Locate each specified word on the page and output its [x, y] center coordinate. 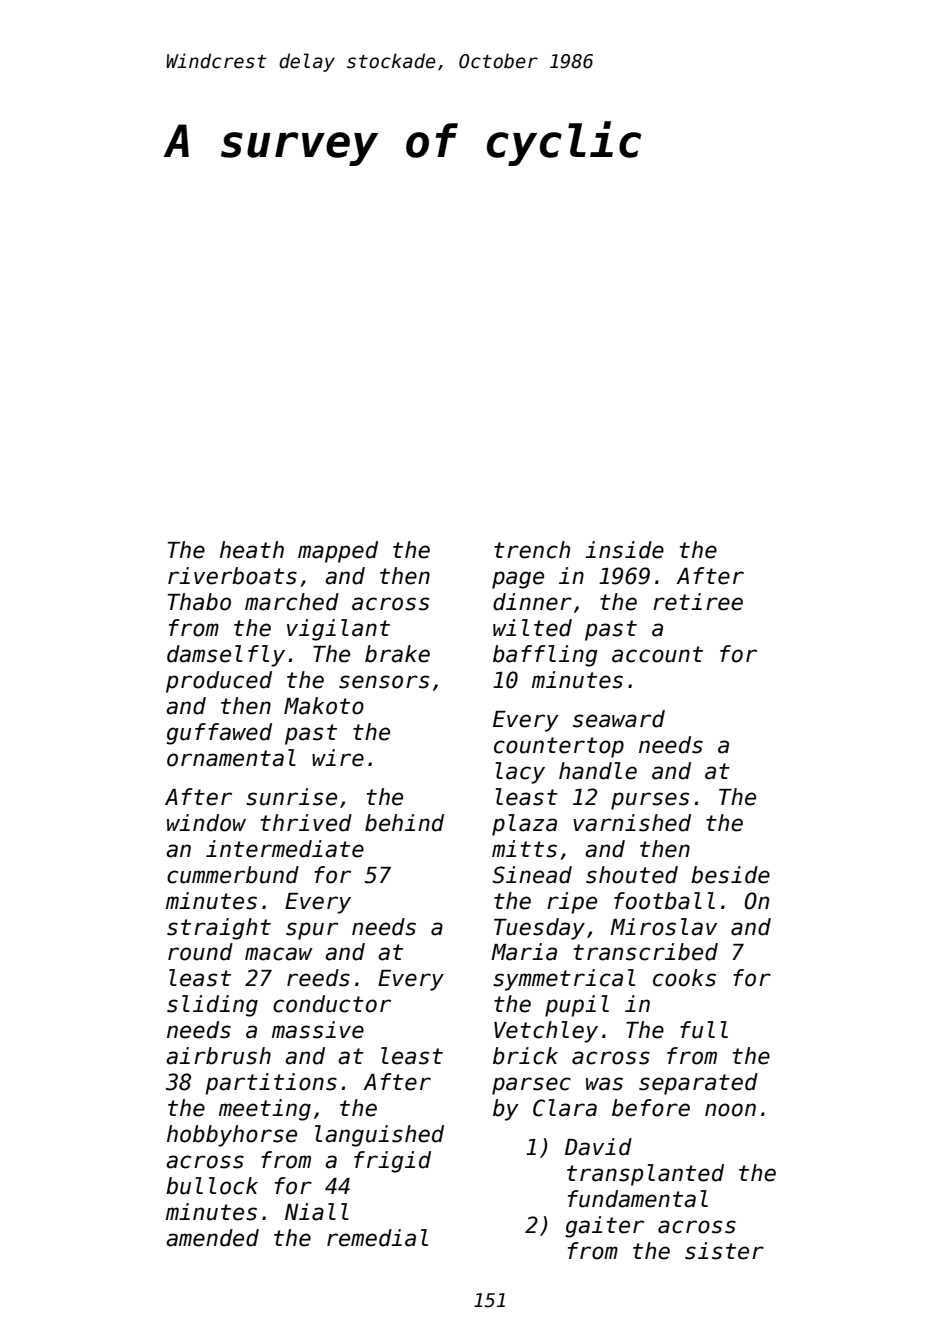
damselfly [226, 656]
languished [379, 1136]
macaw [279, 954]
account [657, 654]
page [518, 580]
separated [698, 1084]
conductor [332, 1004]
